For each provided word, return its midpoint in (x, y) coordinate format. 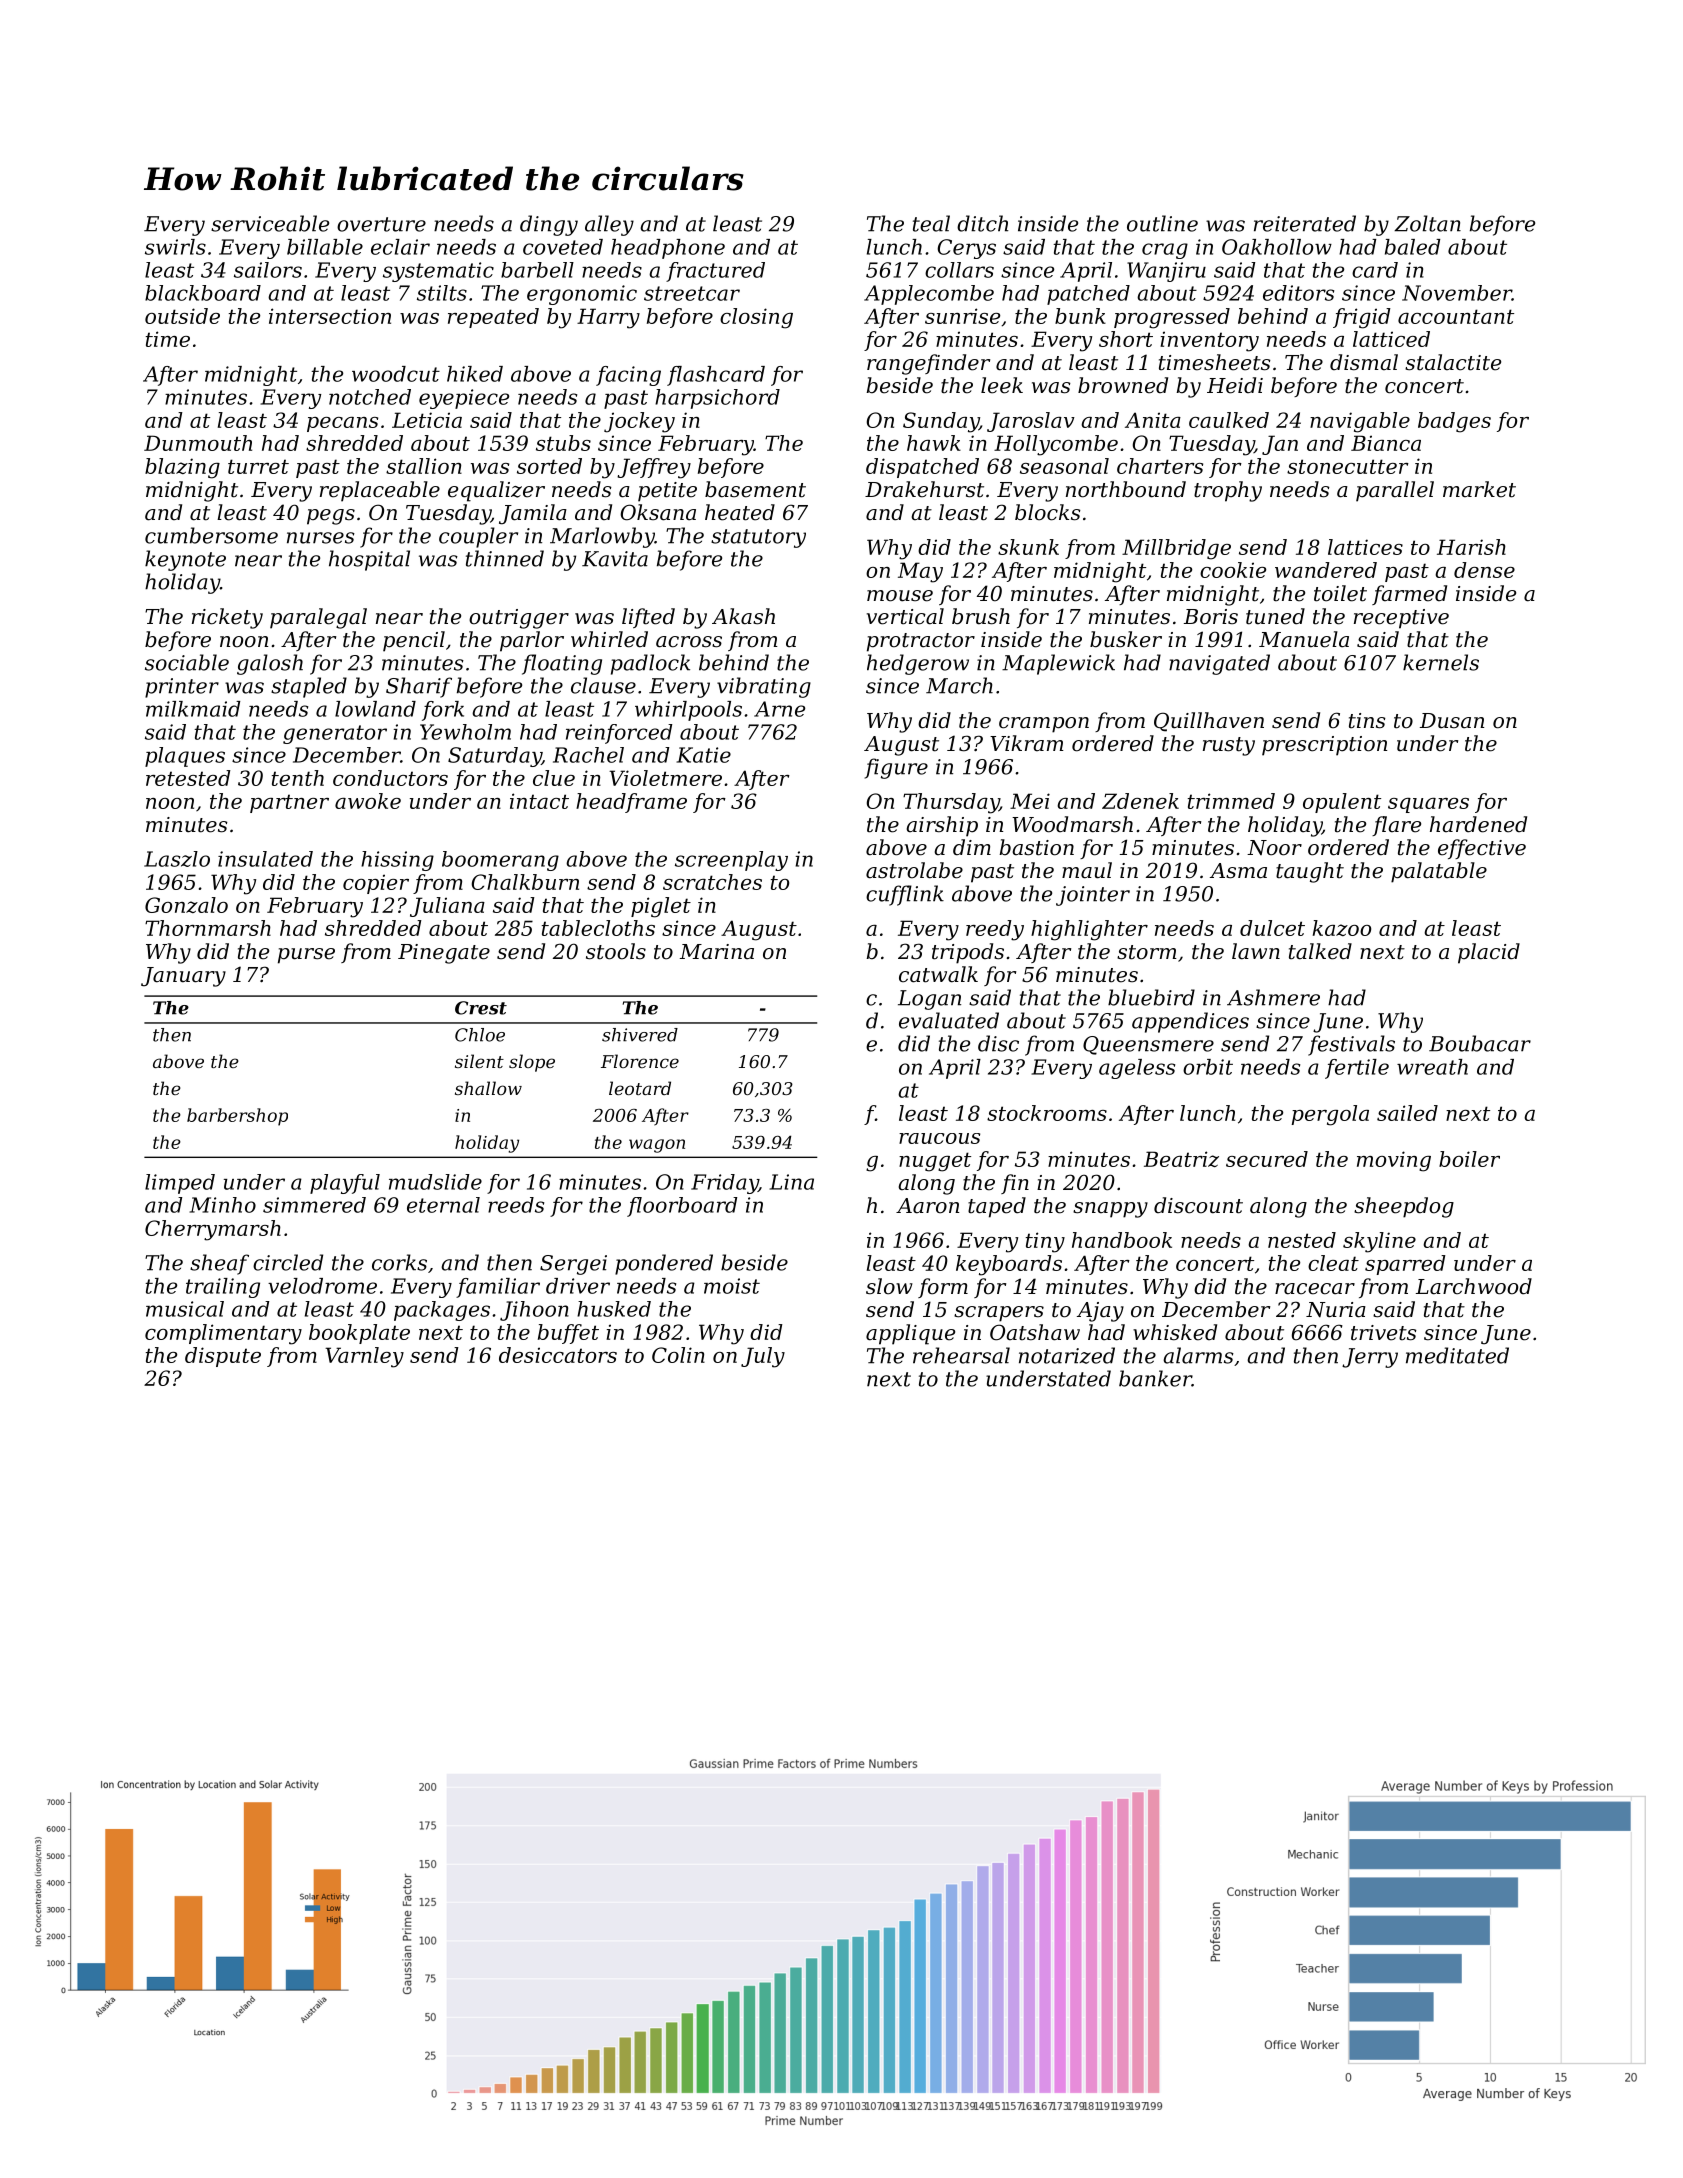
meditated (1457, 1355)
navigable (1360, 422)
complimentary (223, 1334)
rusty (1229, 746)
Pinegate (444, 954)
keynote (185, 560)
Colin (678, 1355)
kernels (1441, 662)
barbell (537, 270)
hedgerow (918, 664)
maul (1087, 870)
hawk (934, 443)
